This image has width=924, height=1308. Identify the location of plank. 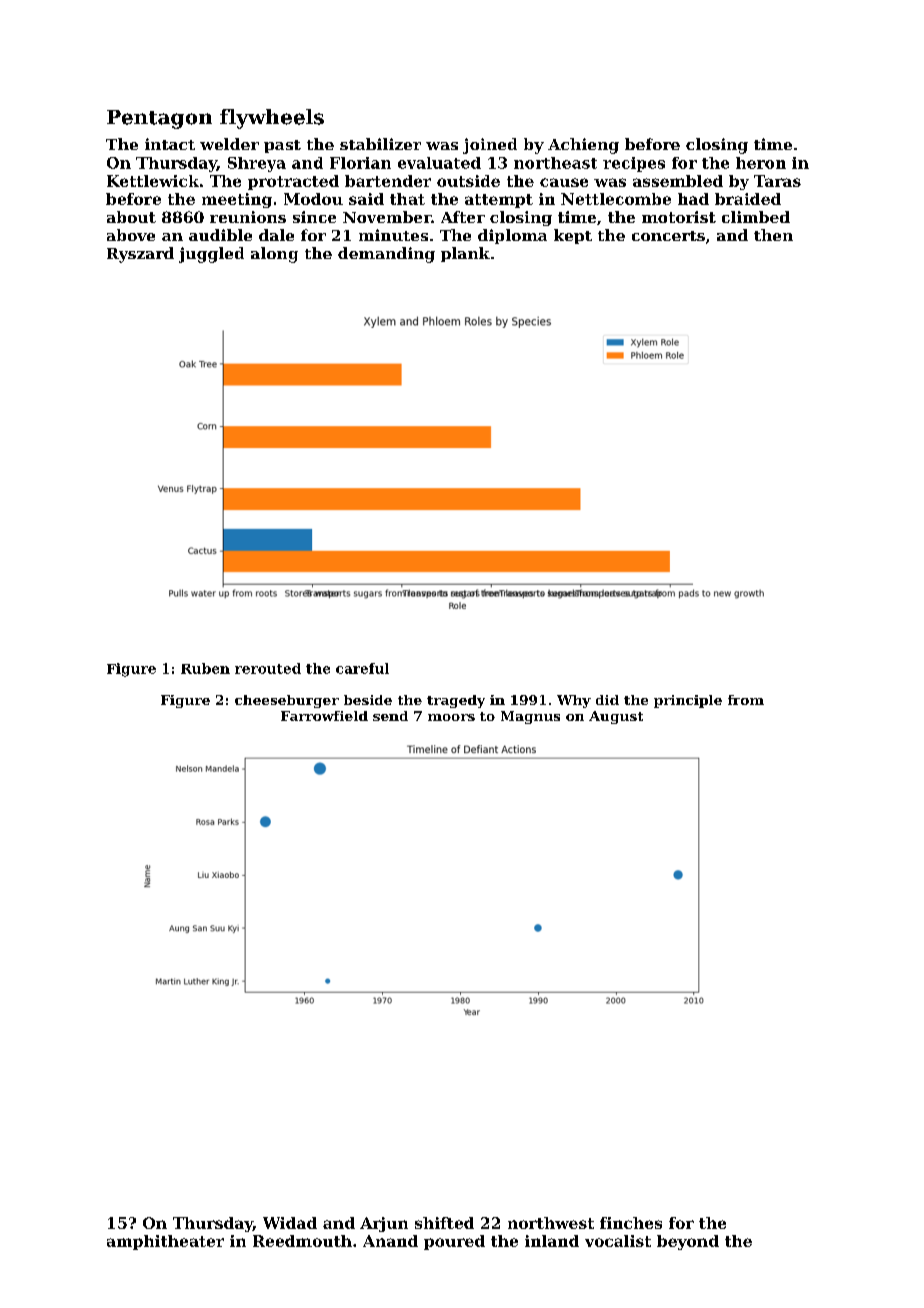
(465, 254).
